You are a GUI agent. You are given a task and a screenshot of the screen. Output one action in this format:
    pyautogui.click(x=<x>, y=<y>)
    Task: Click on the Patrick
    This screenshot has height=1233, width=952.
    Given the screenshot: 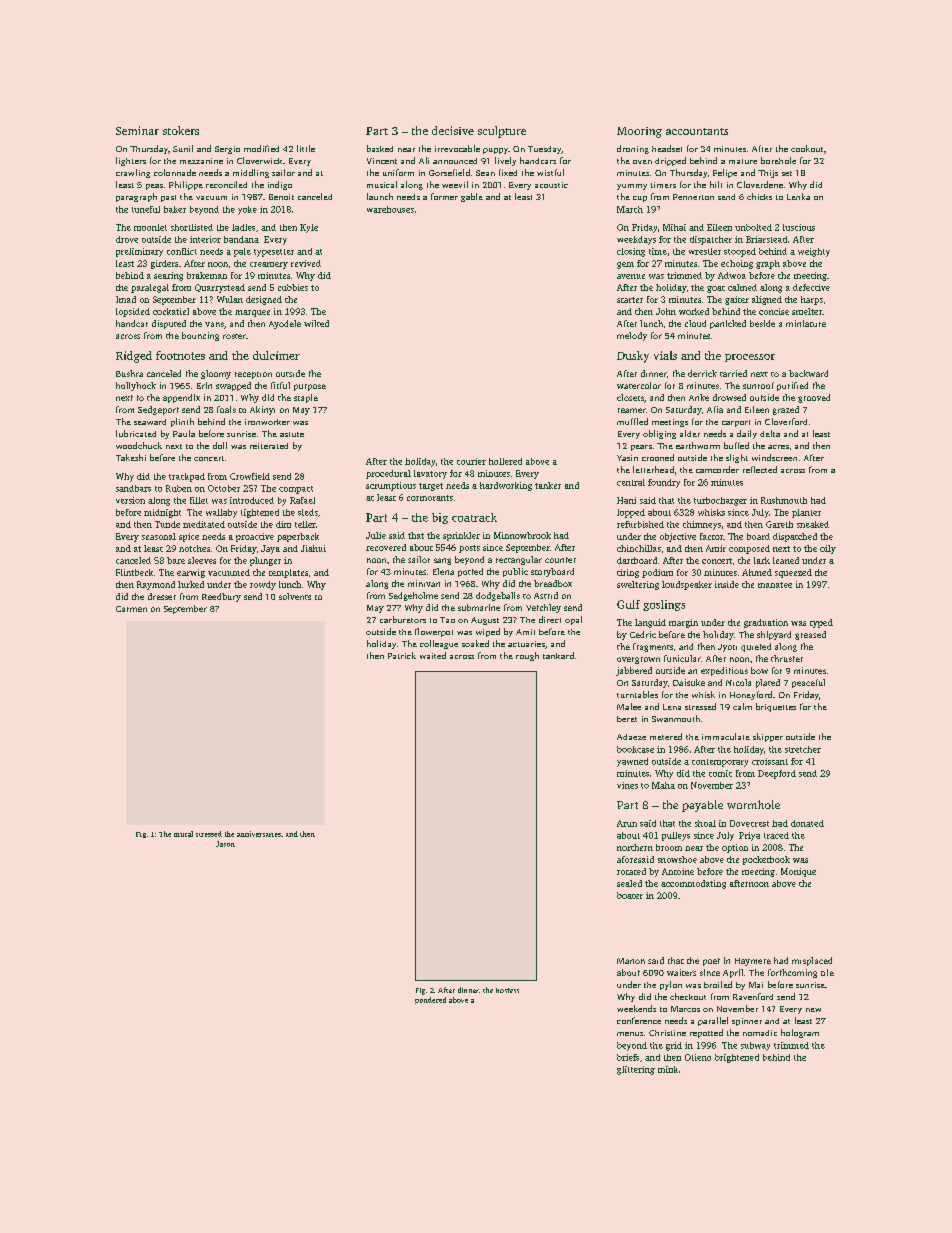 What is the action you would take?
    pyautogui.click(x=402, y=655)
